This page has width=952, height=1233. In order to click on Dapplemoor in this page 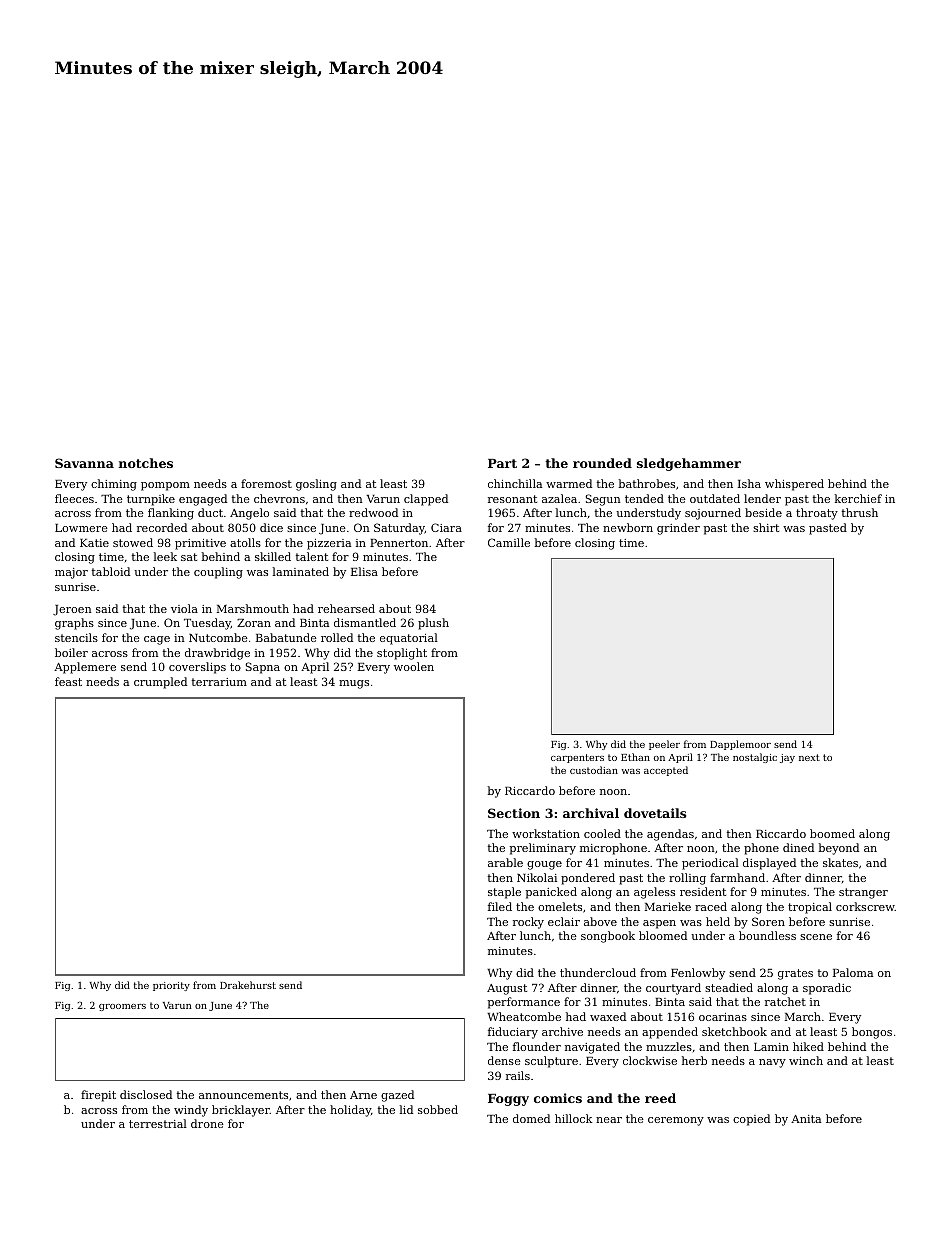, I will do `click(740, 745)`.
